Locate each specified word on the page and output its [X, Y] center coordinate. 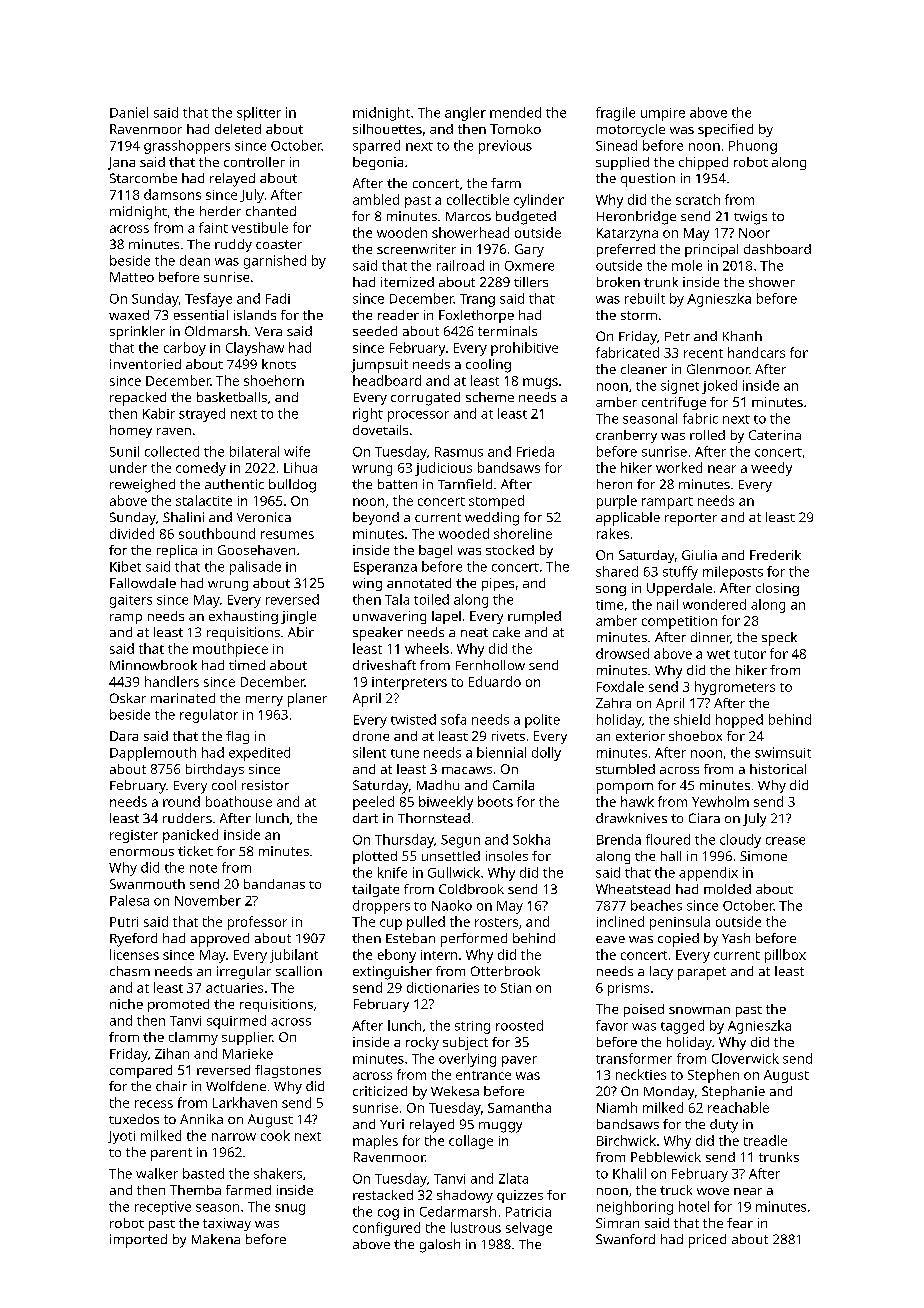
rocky [422, 1043]
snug [290, 1209]
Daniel [129, 112]
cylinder [539, 201]
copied [678, 940]
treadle [765, 1140]
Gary [529, 250]
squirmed [236, 1022]
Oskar [128, 698]
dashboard [777, 249]
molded [727, 889]
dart [365, 818]
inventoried [145, 364]
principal [711, 250]
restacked [383, 1195]
